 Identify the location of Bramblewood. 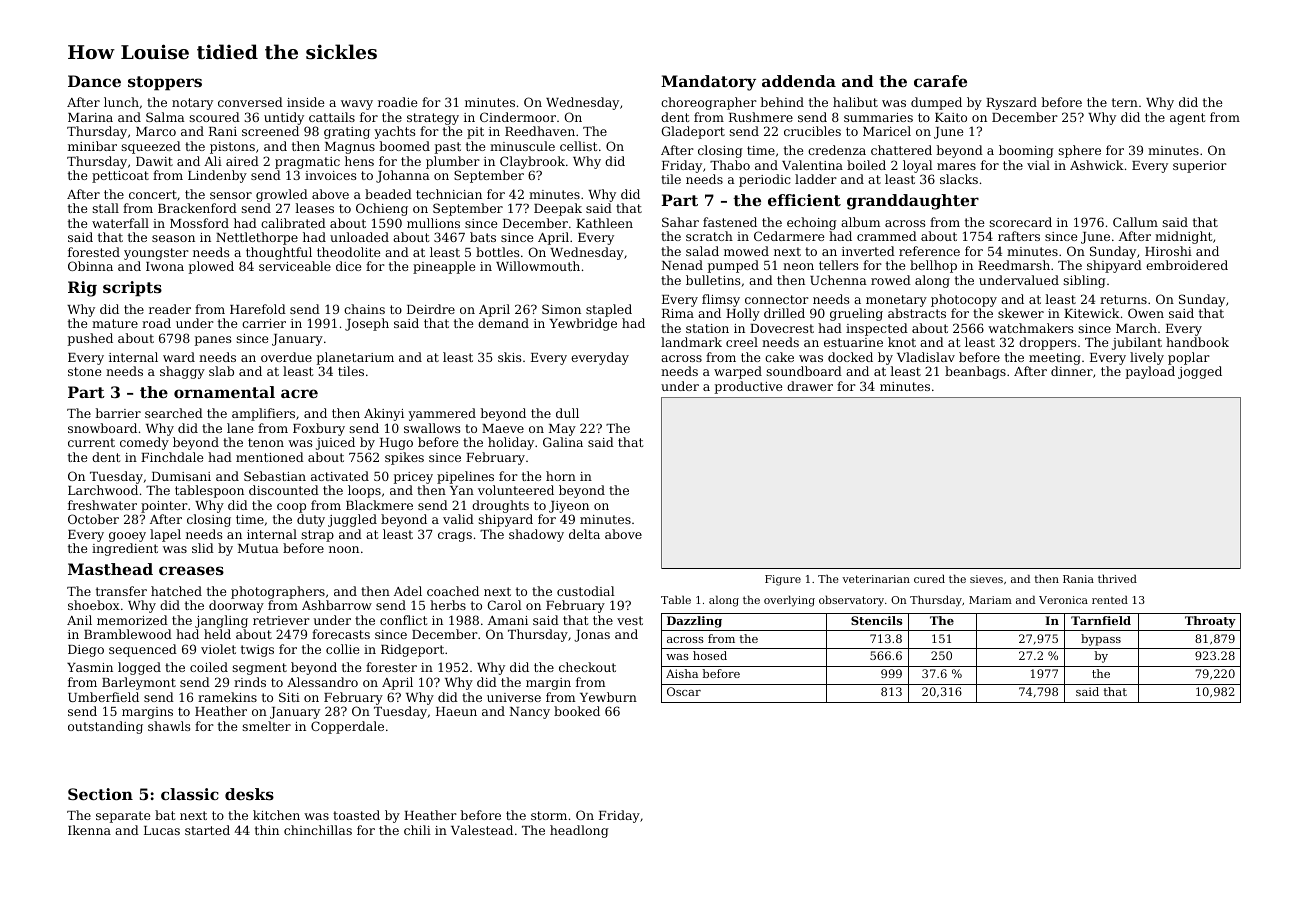
(128, 634).
